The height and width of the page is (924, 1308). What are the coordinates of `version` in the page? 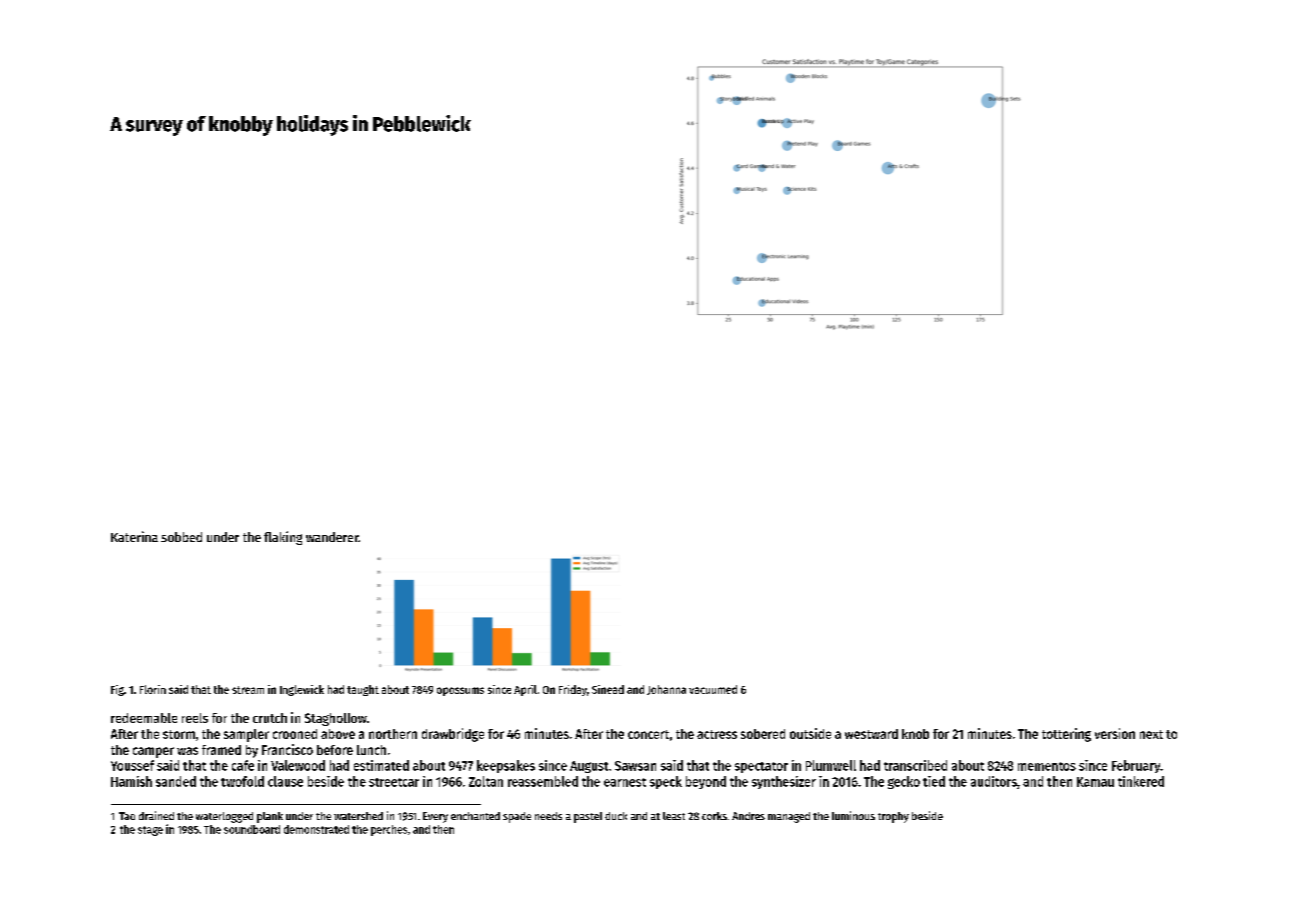 It's located at (1115, 733).
